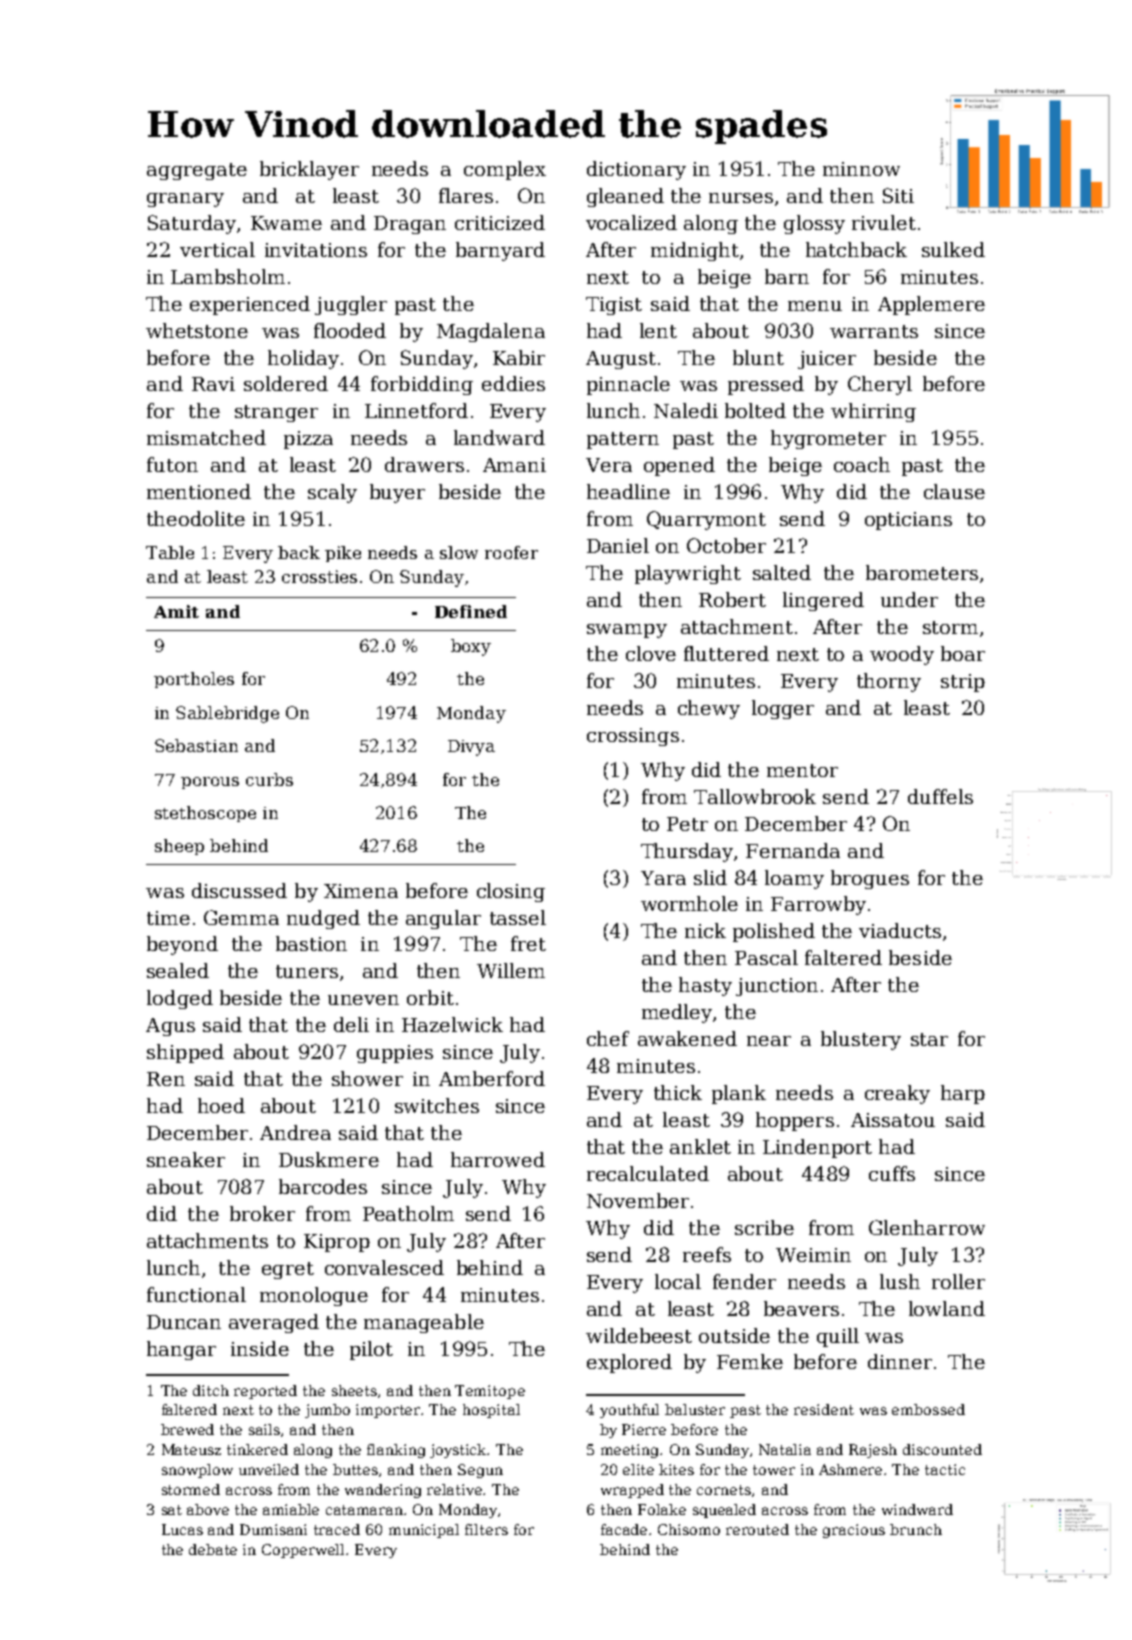 This screenshot has height=1640, width=1132. I want to click on debate, so click(213, 1549).
